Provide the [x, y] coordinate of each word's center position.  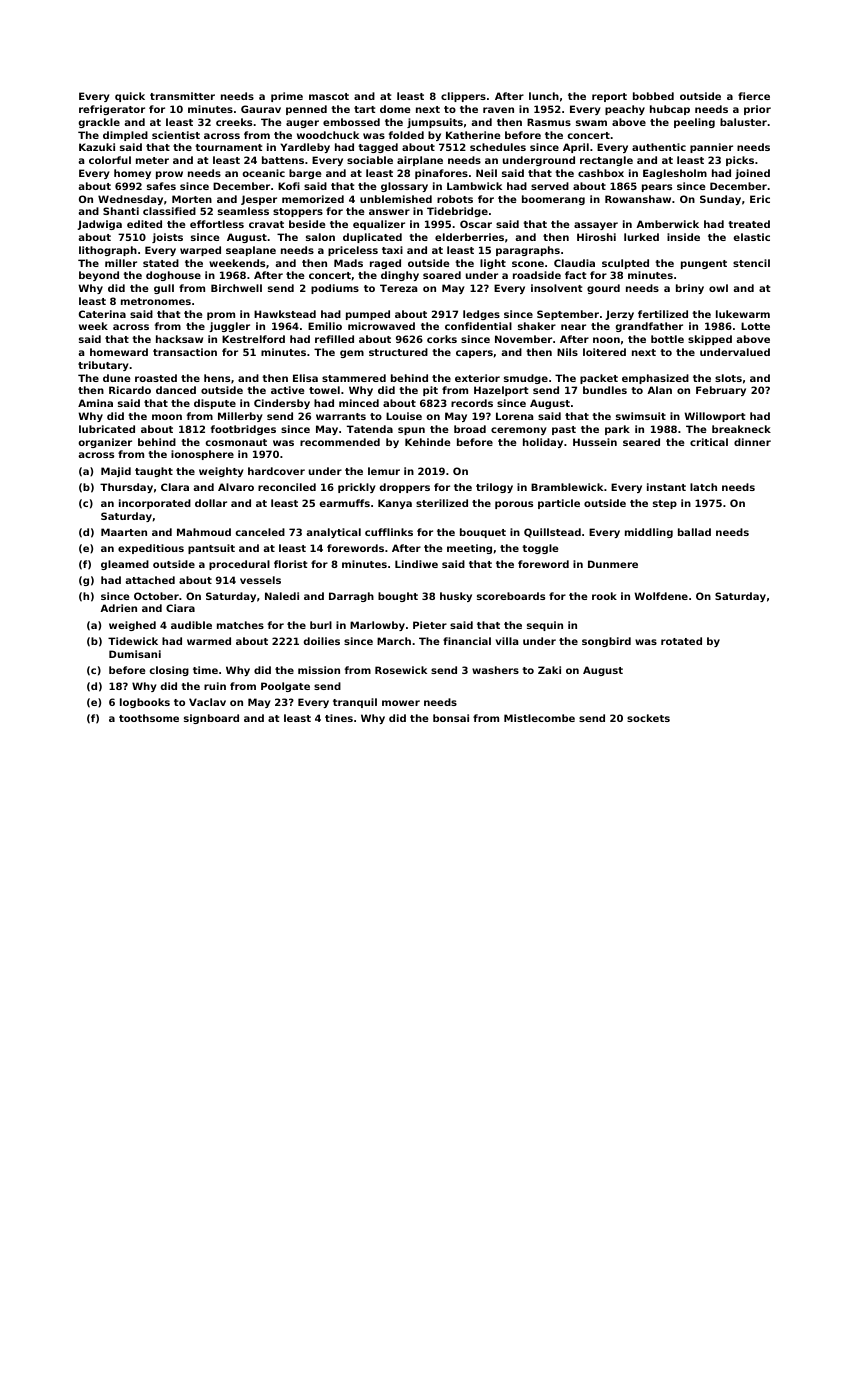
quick [130, 97]
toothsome [149, 718]
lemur [384, 471]
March [394, 641]
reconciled [287, 487]
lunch [544, 96]
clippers [463, 97]
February [721, 391]
